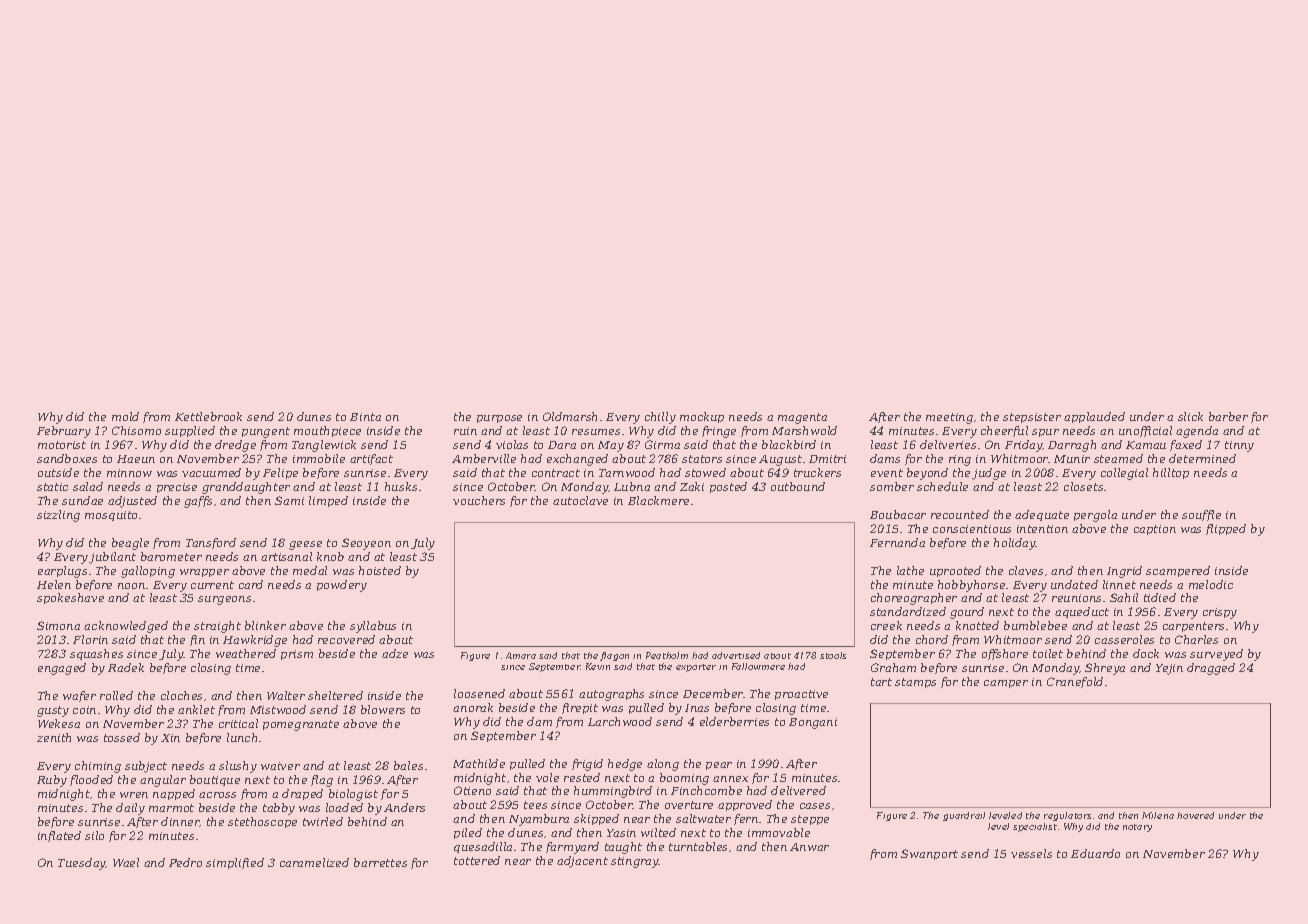 The height and width of the screenshot is (924, 1308). I want to click on gusty, so click(53, 711).
